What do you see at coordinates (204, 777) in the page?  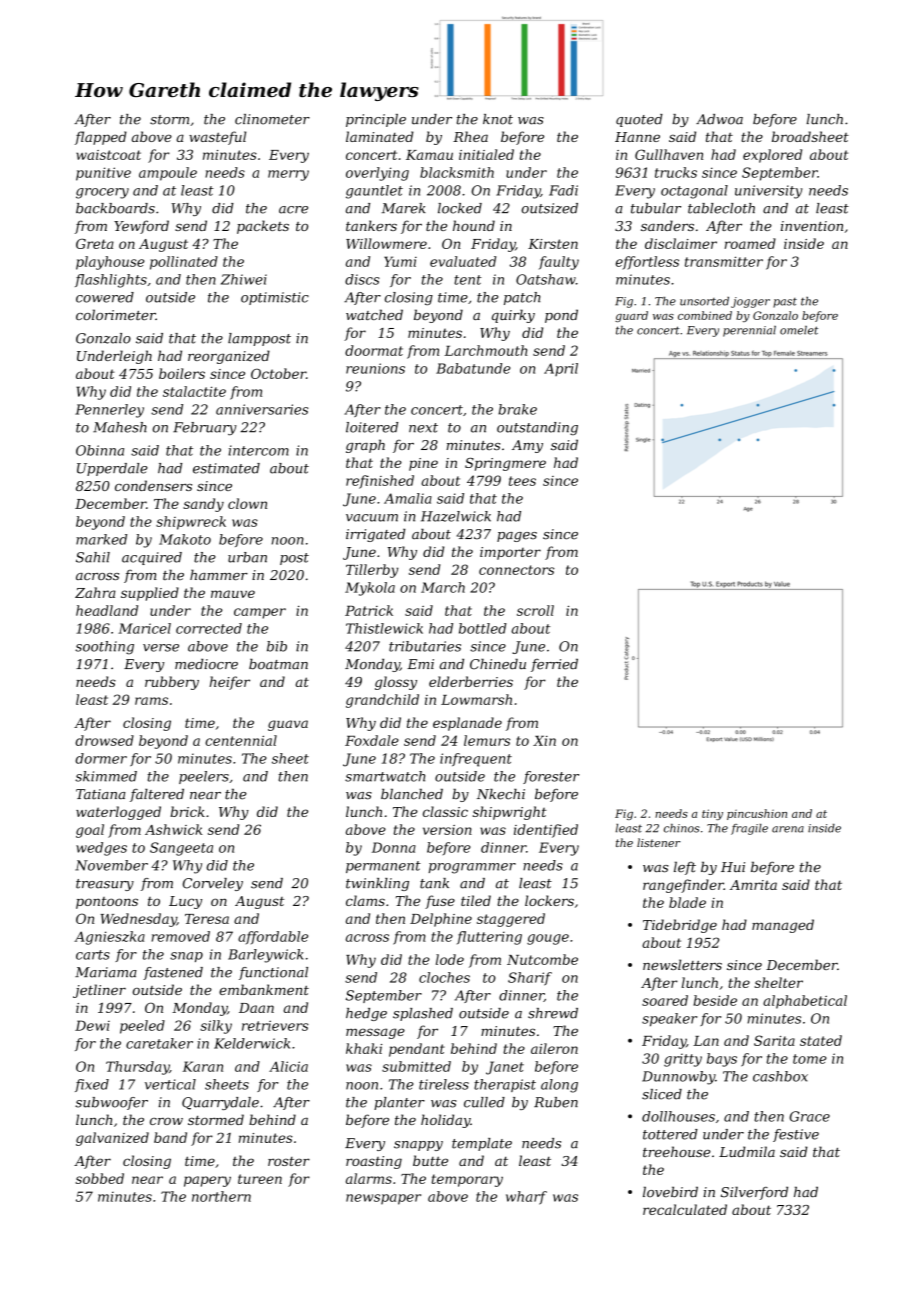 I see `peelers` at bounding box center [204, 777].
